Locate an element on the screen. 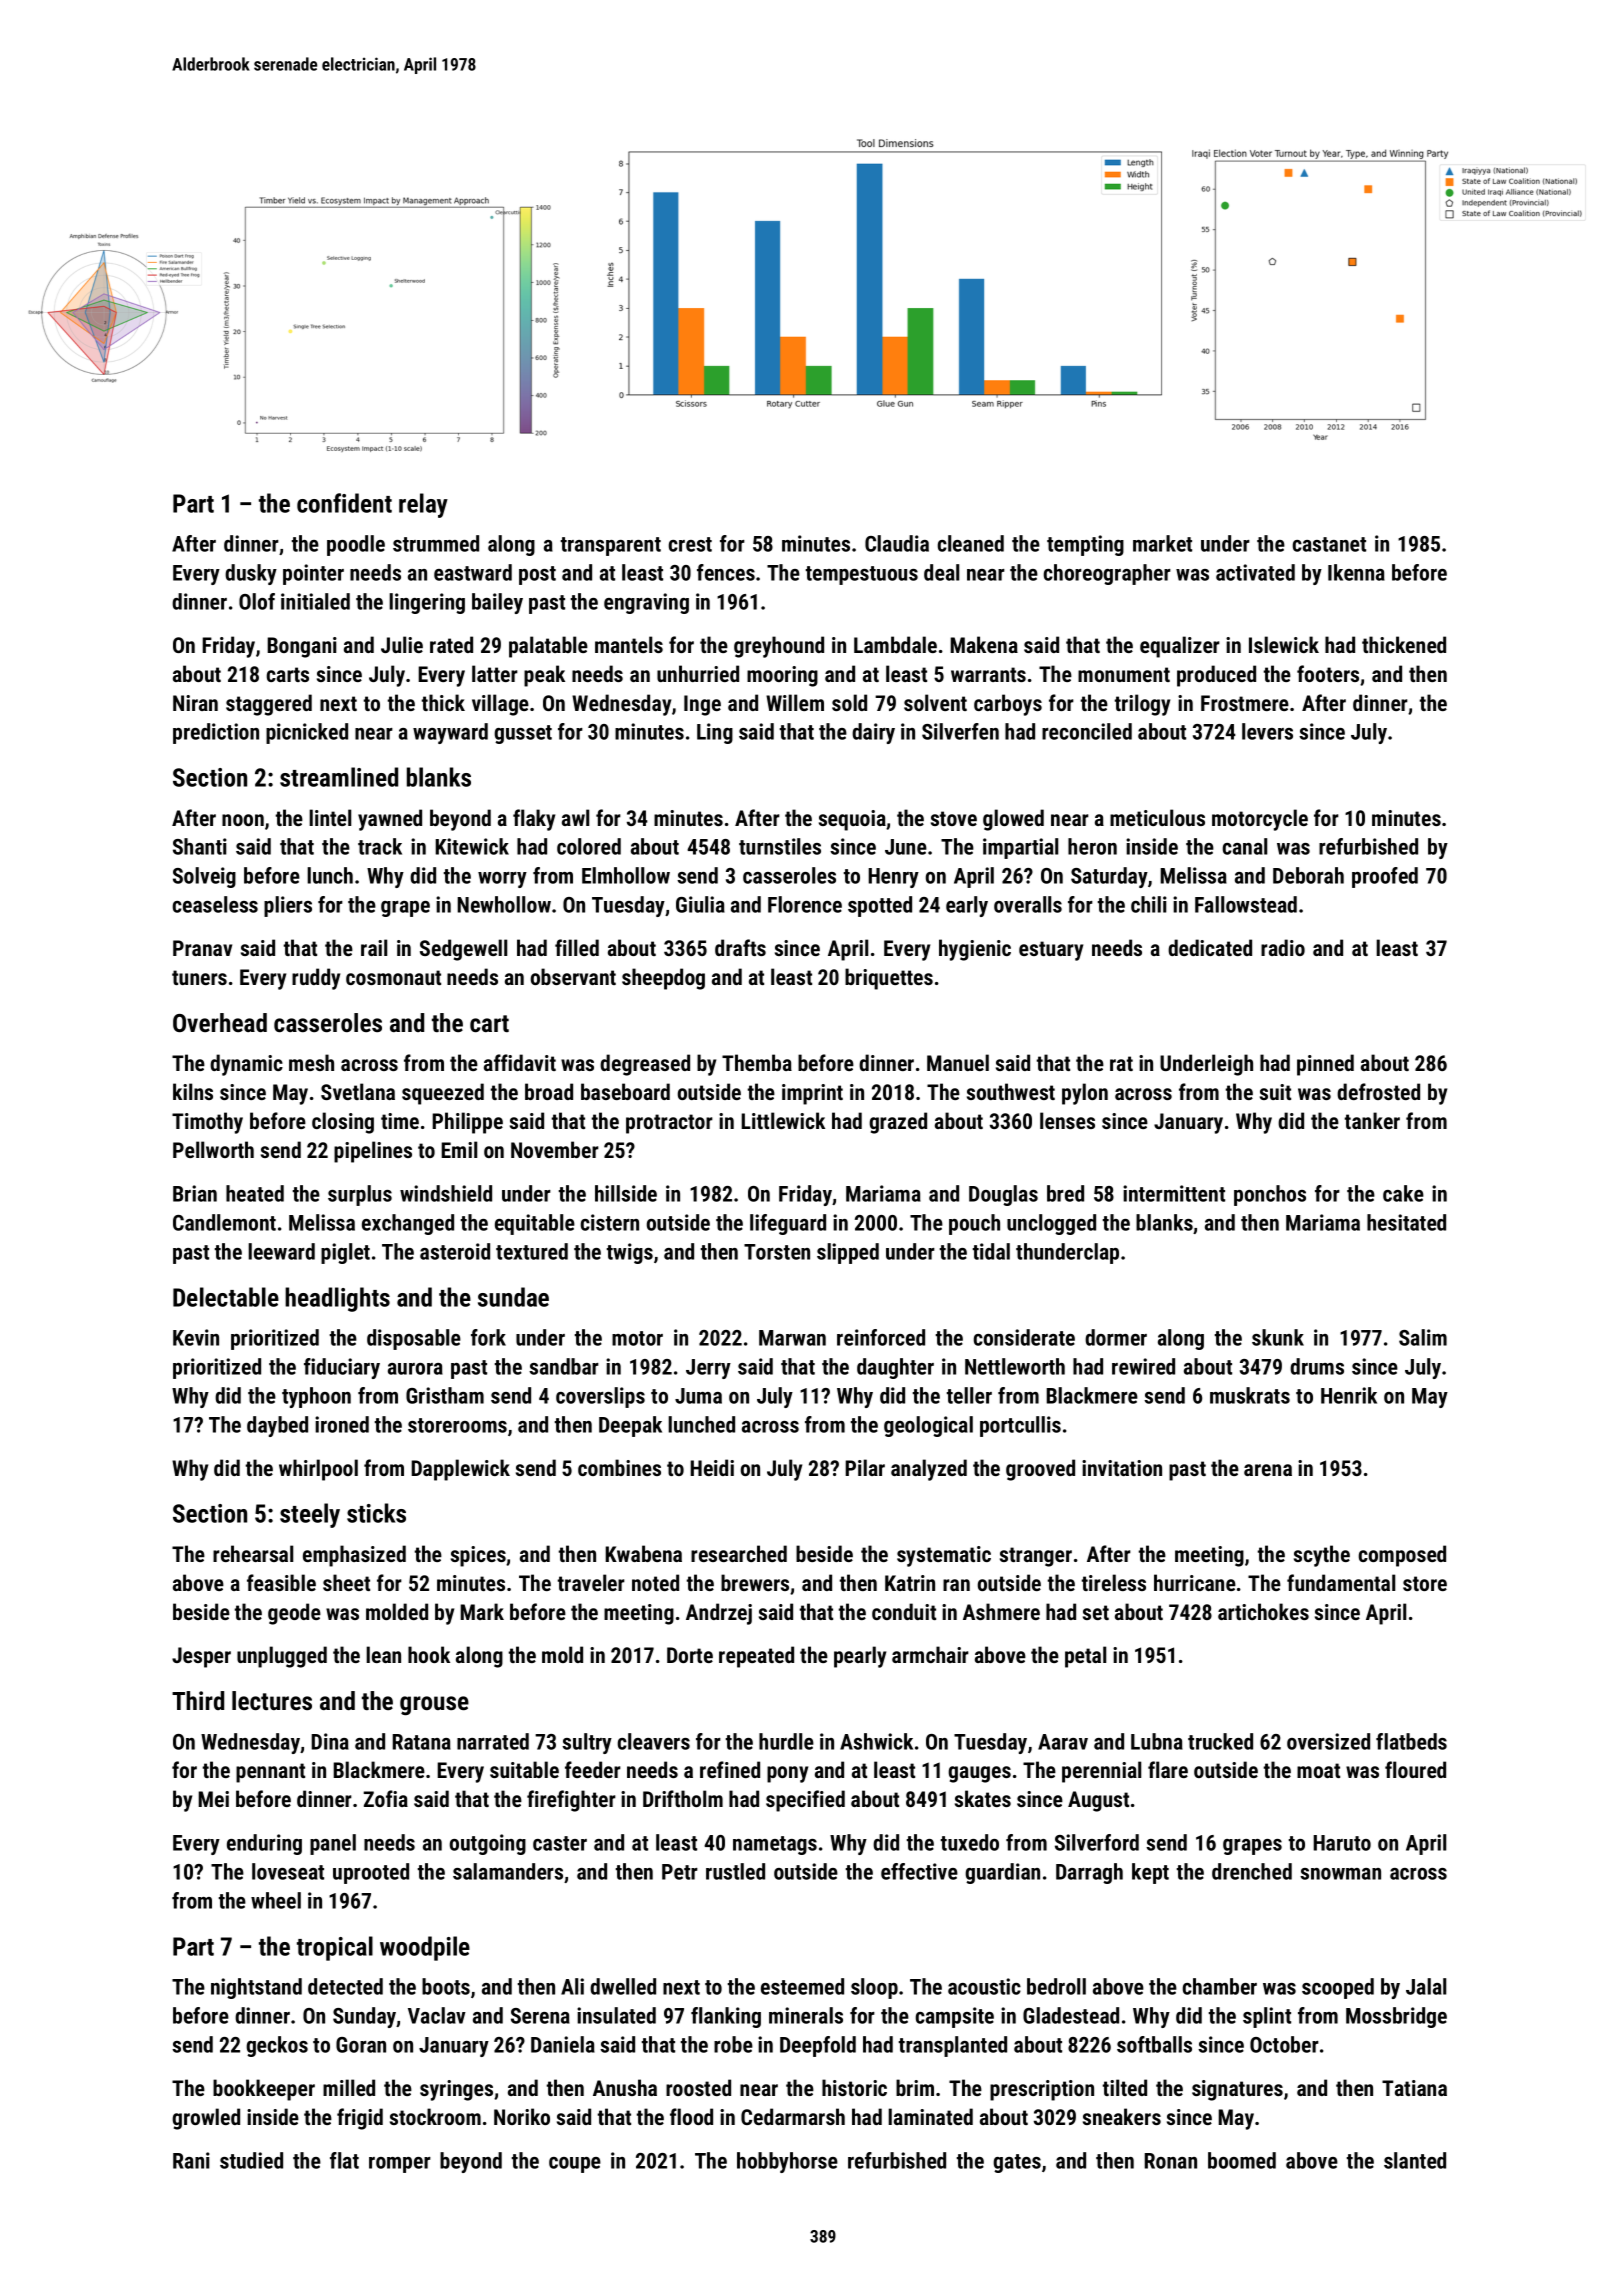 The width and height of the screenshot is (1620, 2292). growled is located at coordinates (206, 2119).
